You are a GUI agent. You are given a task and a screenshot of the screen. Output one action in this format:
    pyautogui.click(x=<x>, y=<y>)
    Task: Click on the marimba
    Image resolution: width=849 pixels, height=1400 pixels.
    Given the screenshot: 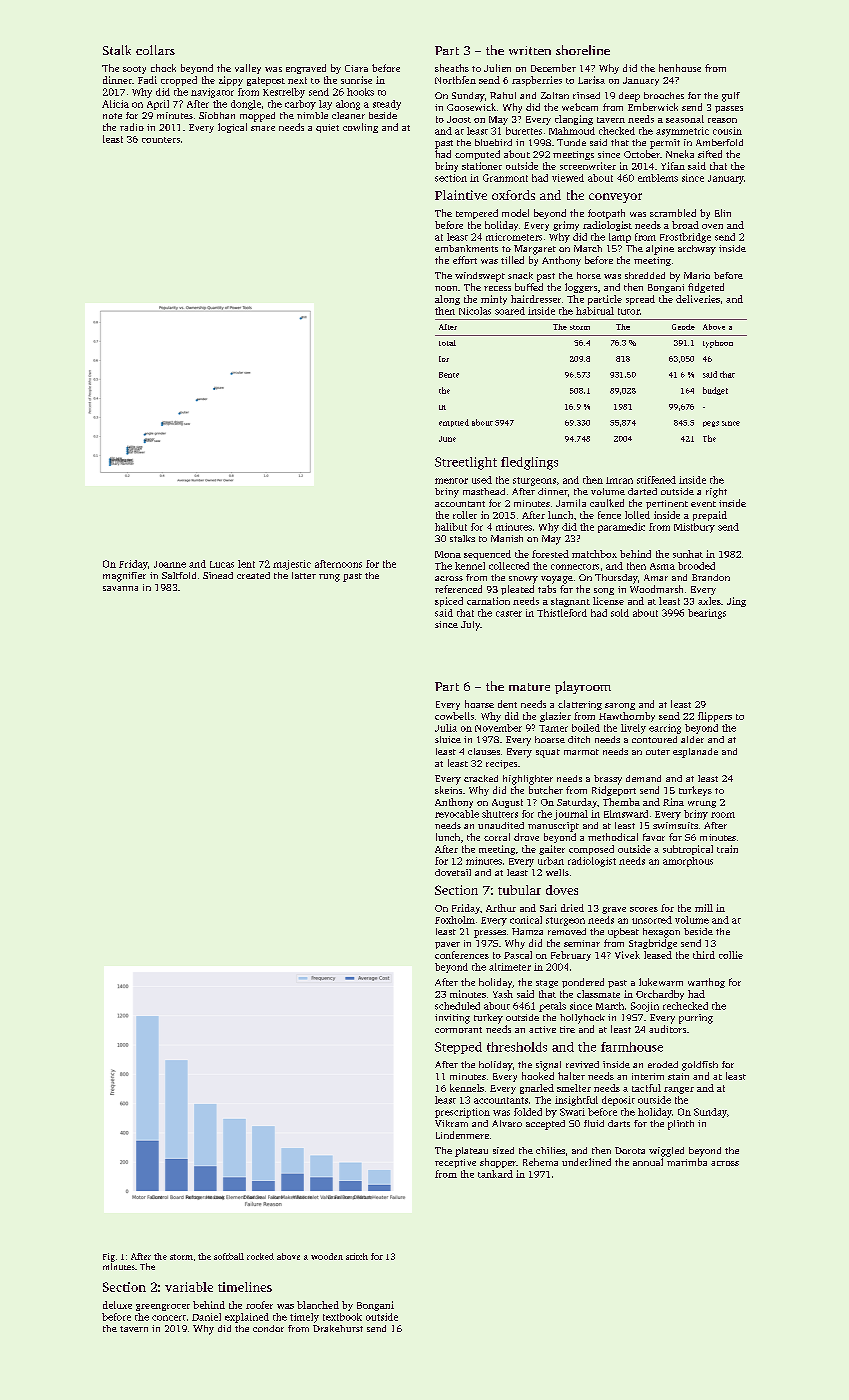 What is the action you would take?
    pyautogui.click(x=687, y=1162)
